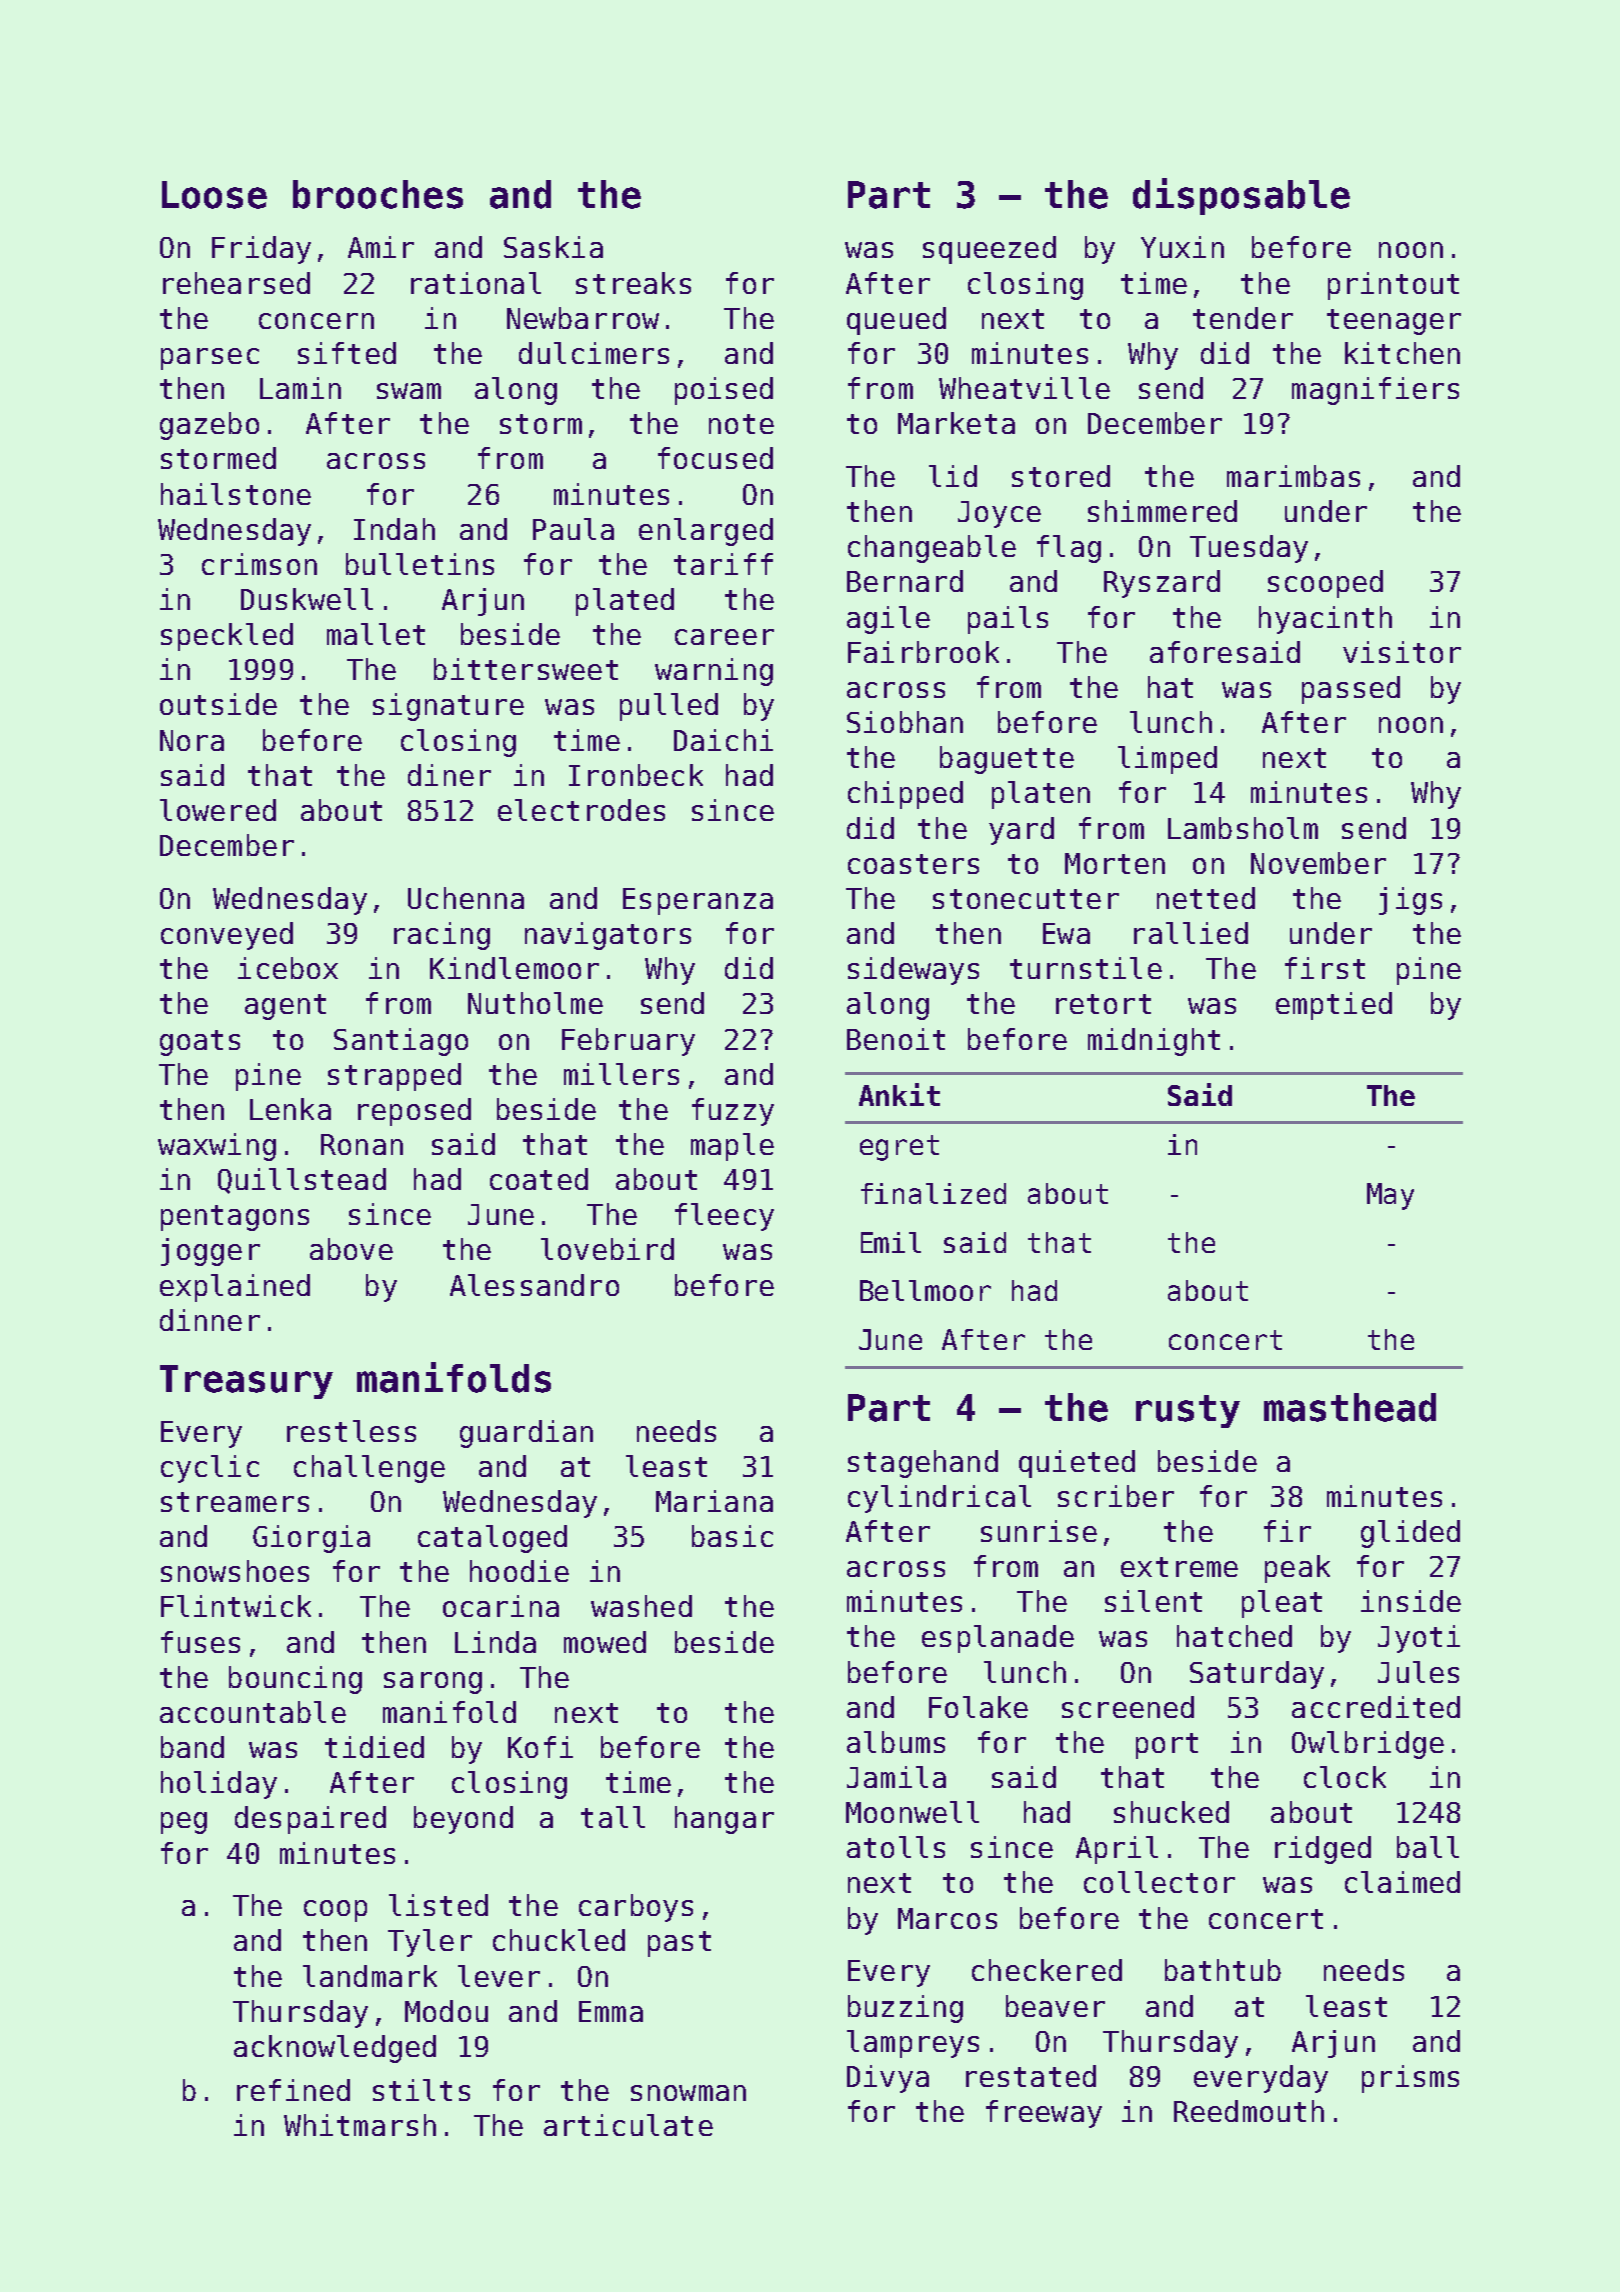  What do you see at coordinates (295, 1680) in the document?
I see `bouncing` at bounding box center [295, 1680].
